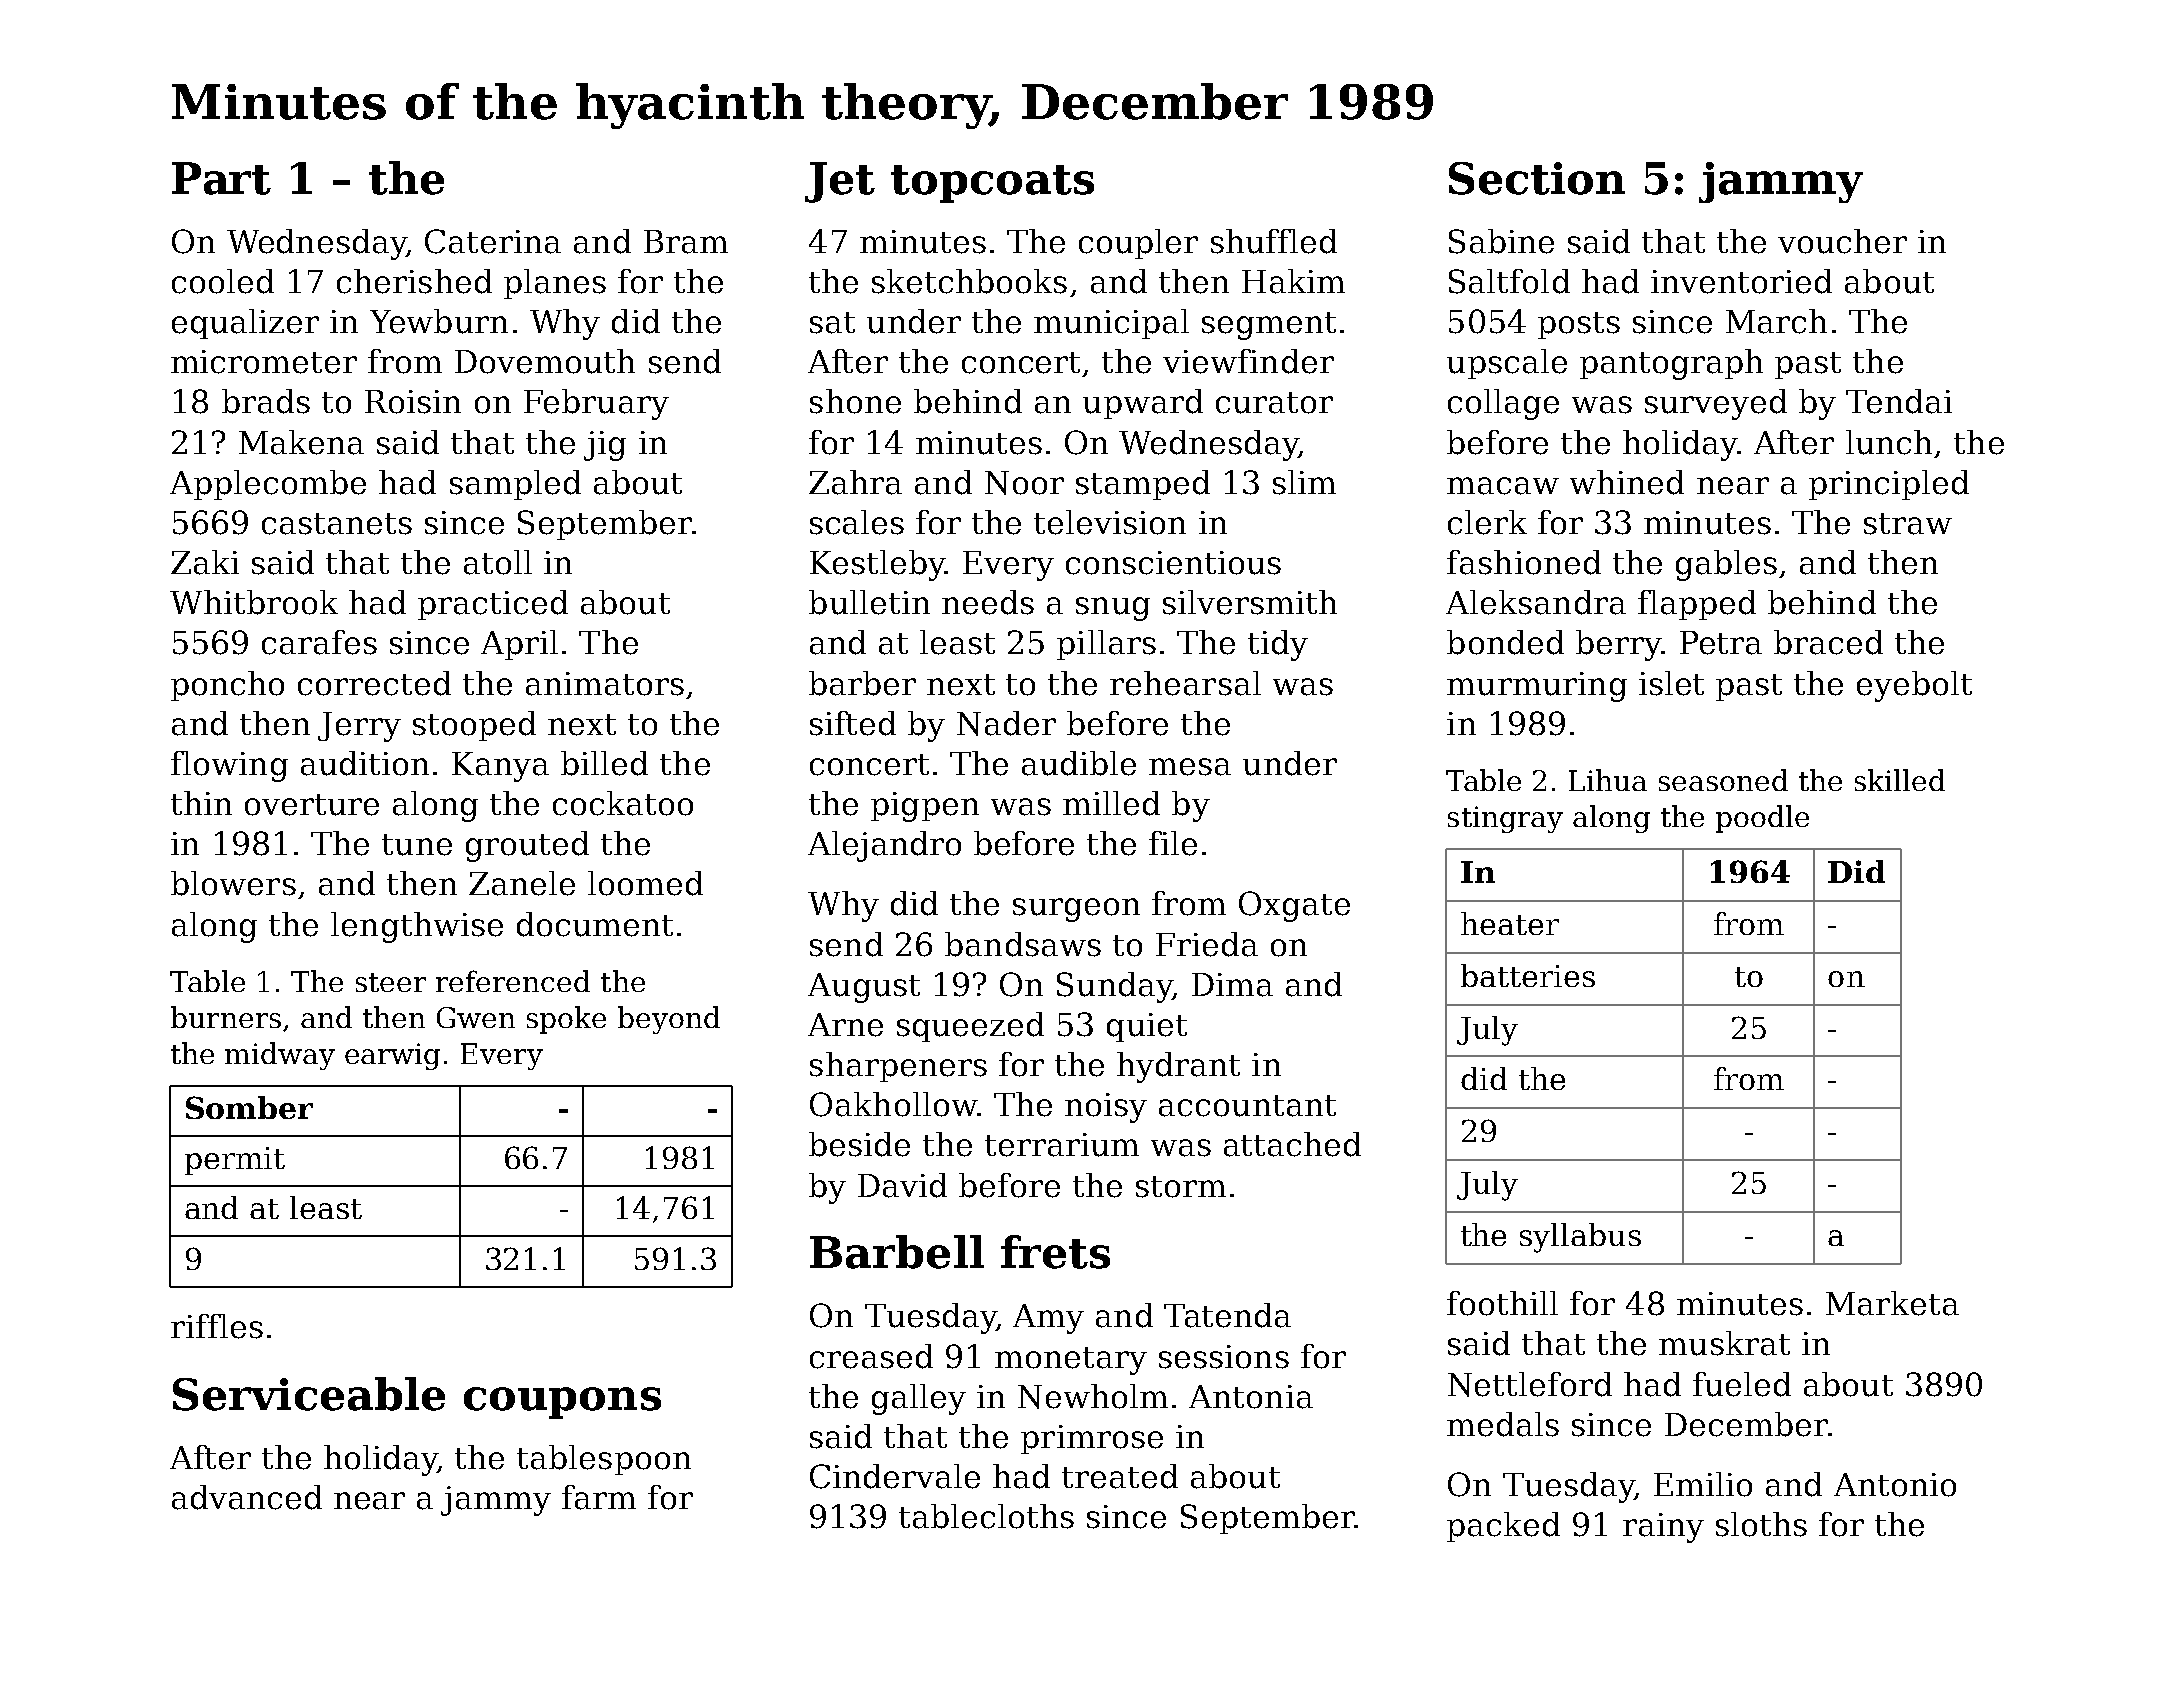 The width and height of the screenshot is (2178, 1683). Describe the element at coordinates (1842, 241) in the screenshot. I see `voucher` at that location.
